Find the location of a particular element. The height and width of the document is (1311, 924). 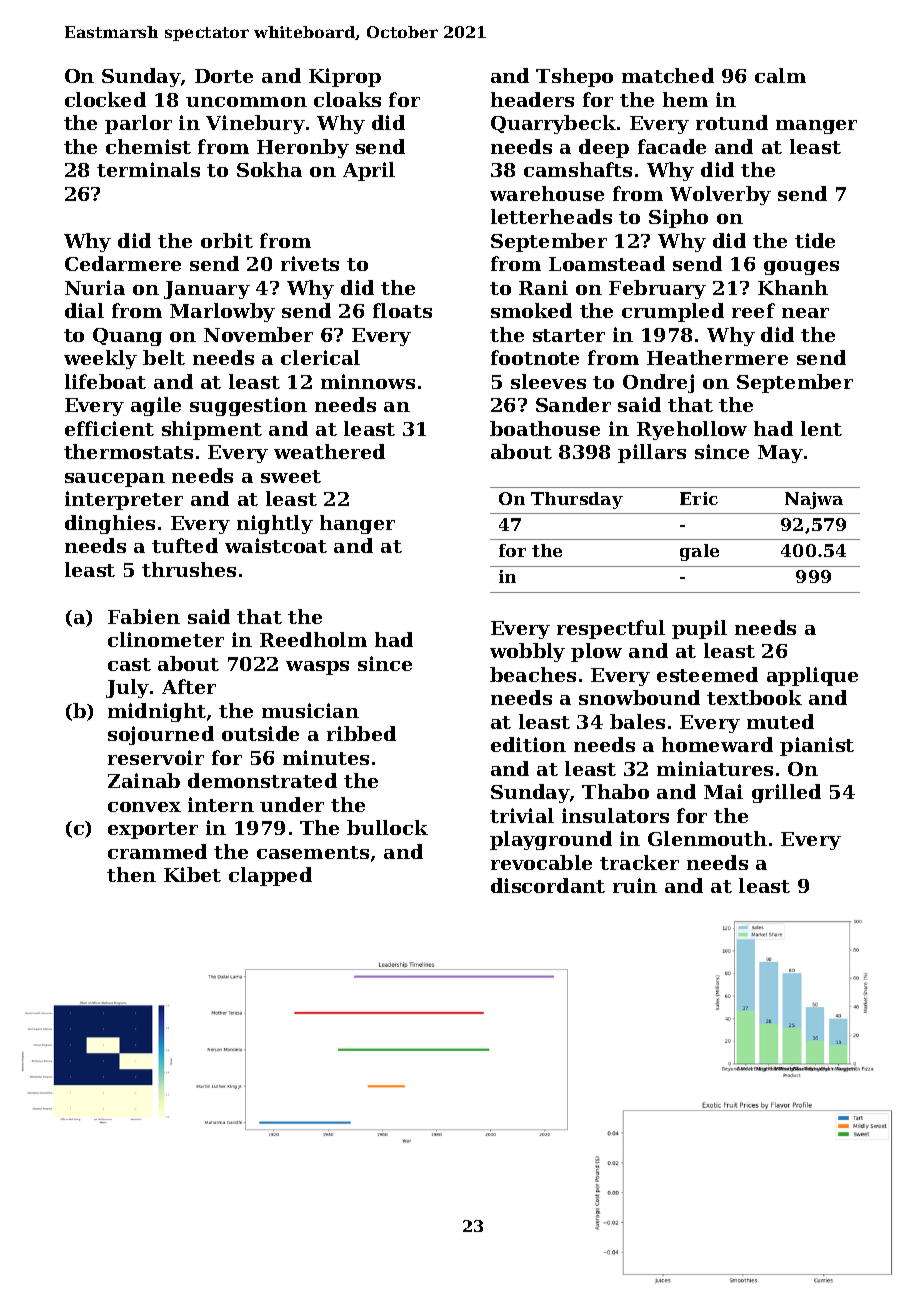

calm is located at coordinates (780, 75).
